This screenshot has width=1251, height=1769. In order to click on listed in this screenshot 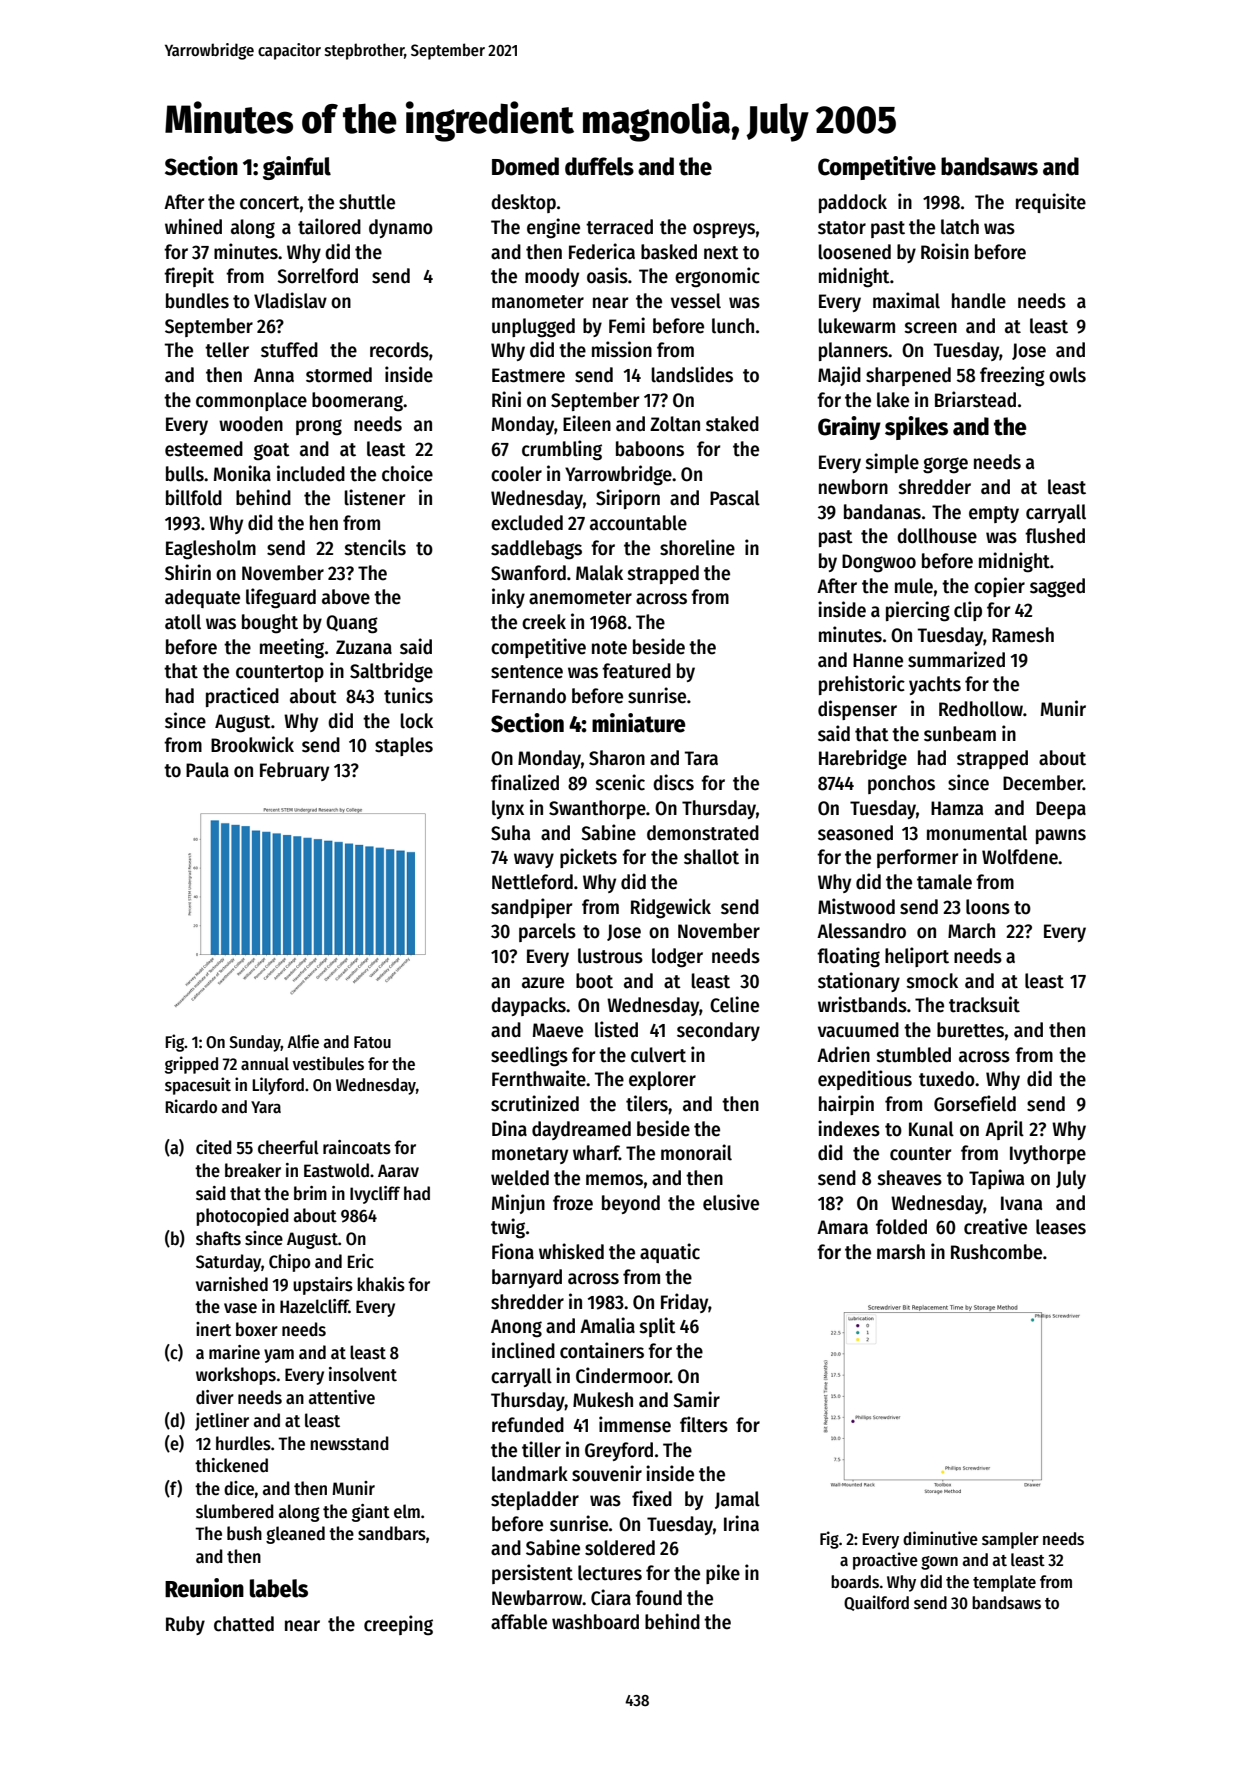, I will do `click(616, 1029)`.
